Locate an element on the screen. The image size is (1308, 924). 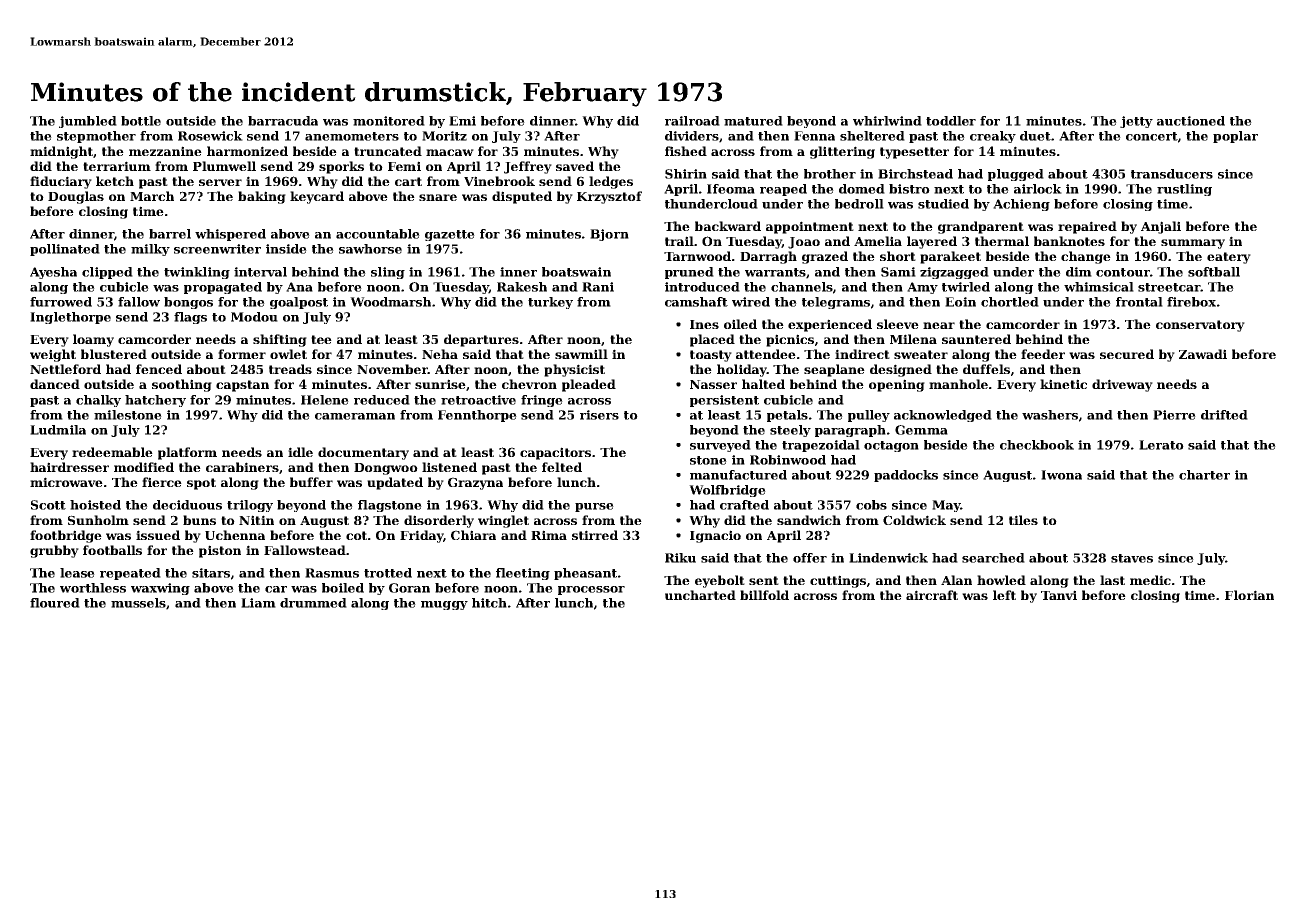
whirlwind is located at coordinates (887, 121).
